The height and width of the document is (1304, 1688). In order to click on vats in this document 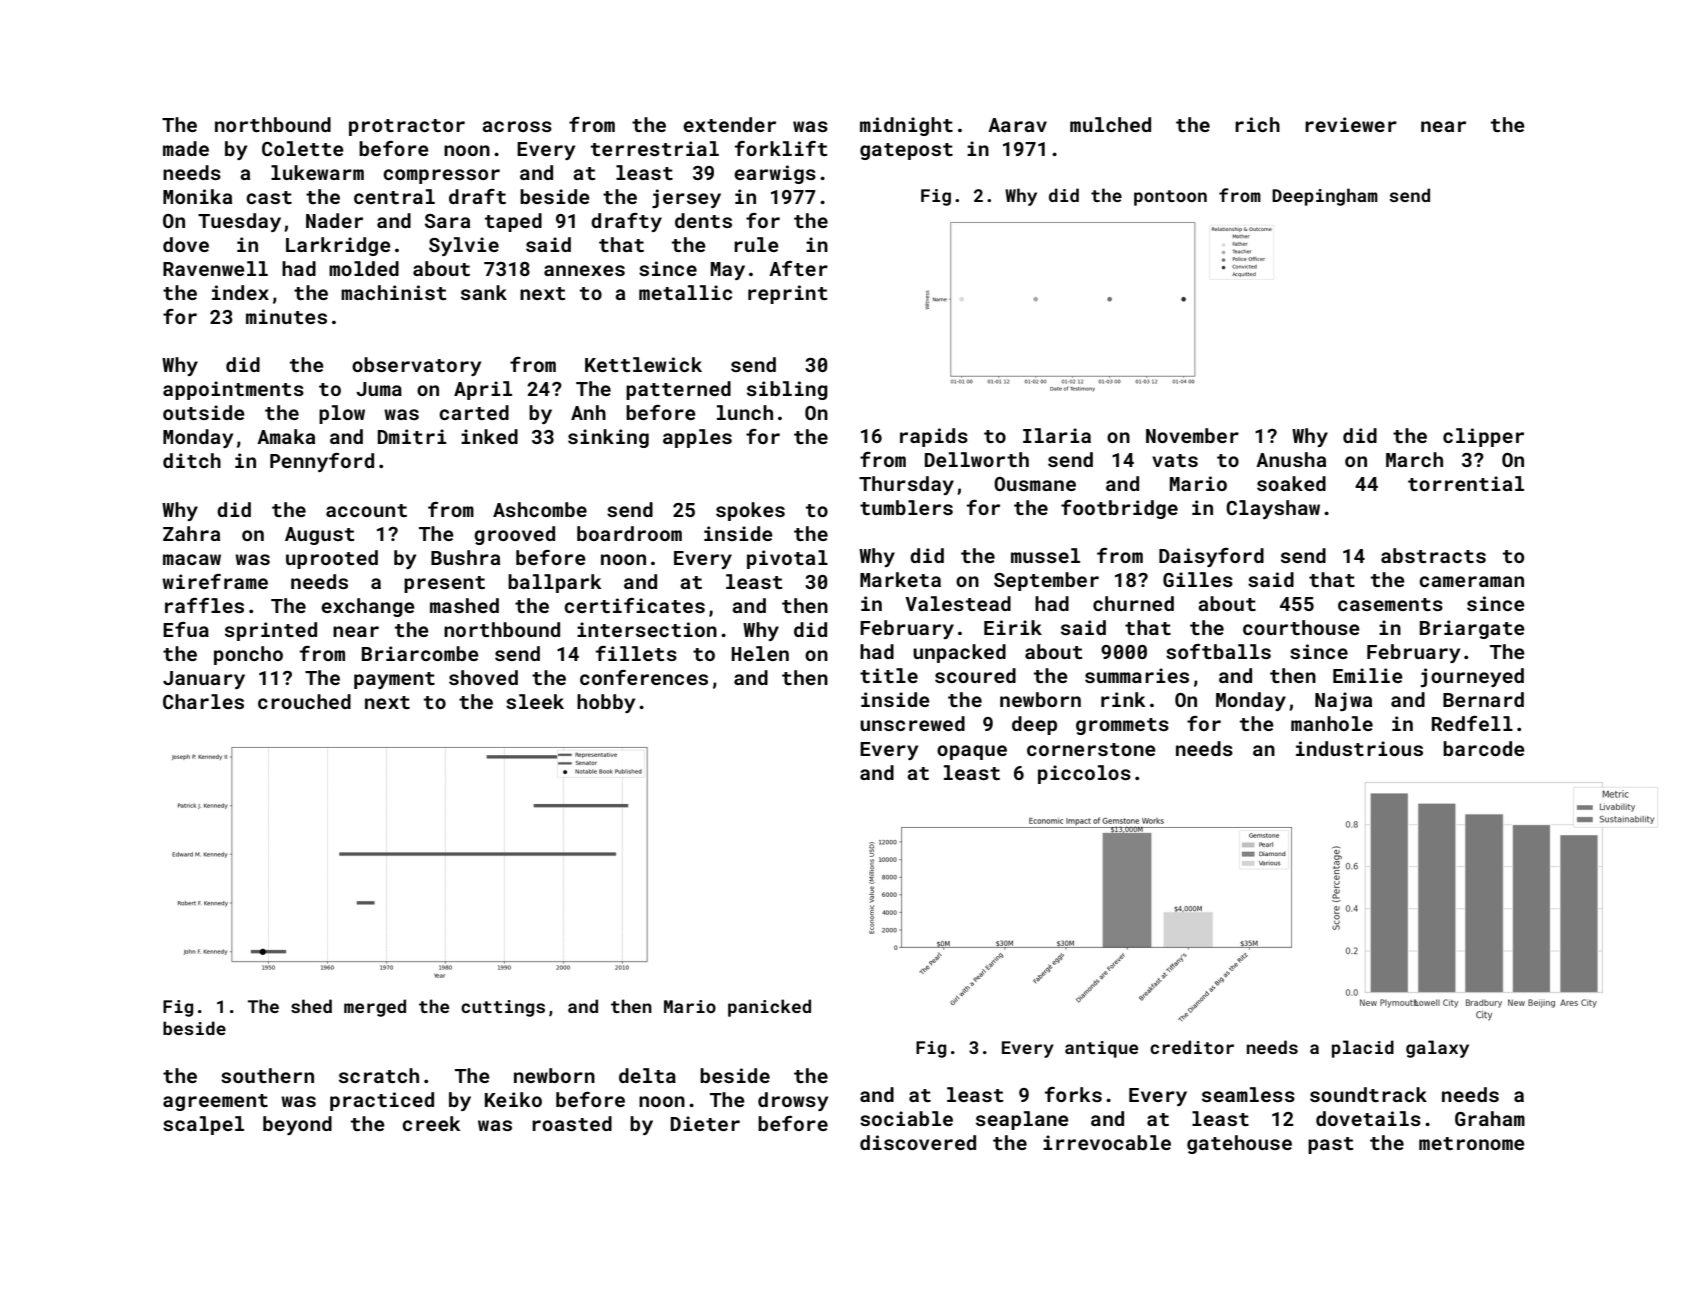, I will do `click(1175, 460)`.
